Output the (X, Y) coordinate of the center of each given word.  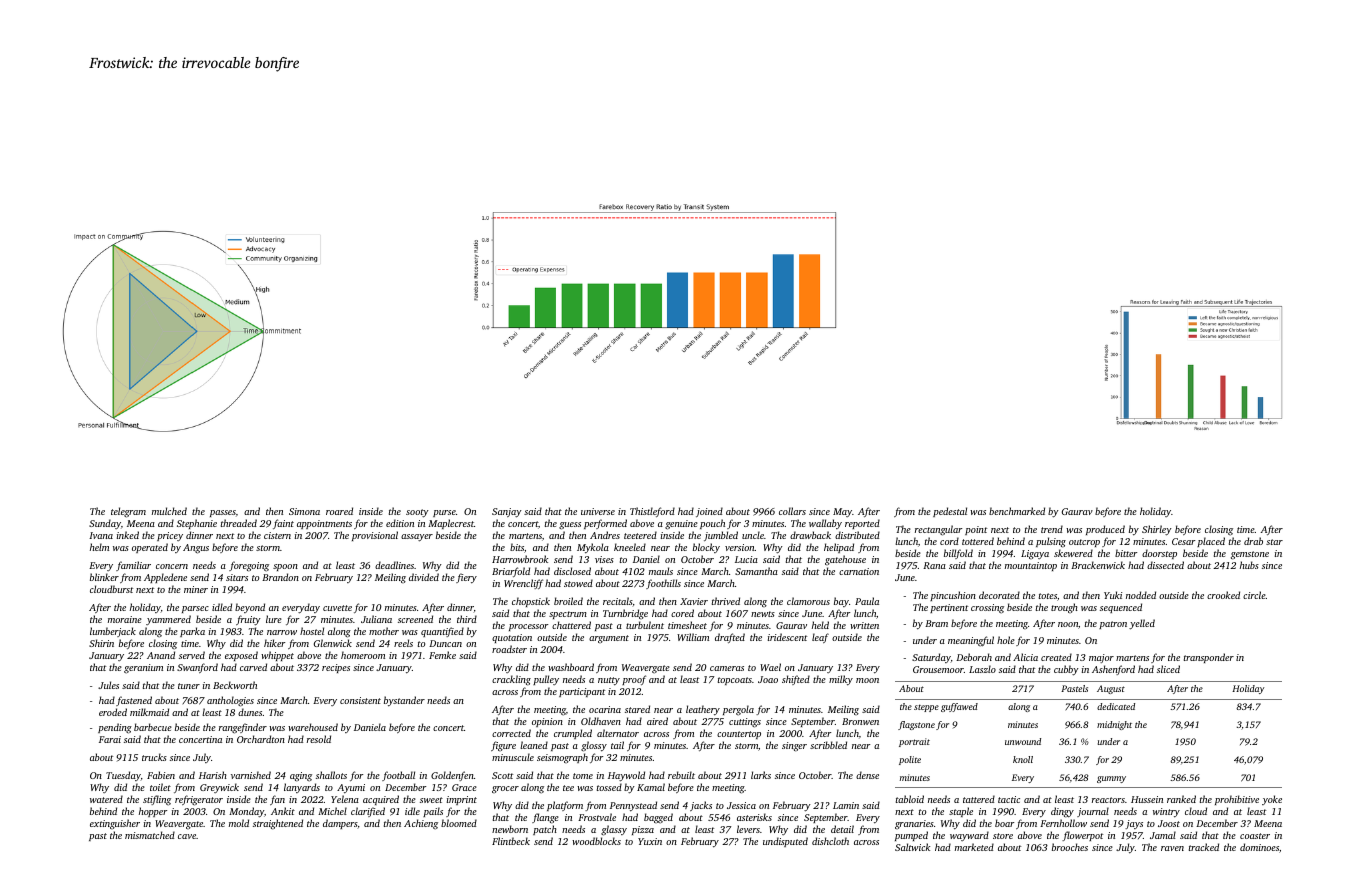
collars (792, 511)
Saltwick (912, 847)
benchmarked (1017, 511)
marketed (974, 847)
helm (99, 547)
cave (187, 836)
